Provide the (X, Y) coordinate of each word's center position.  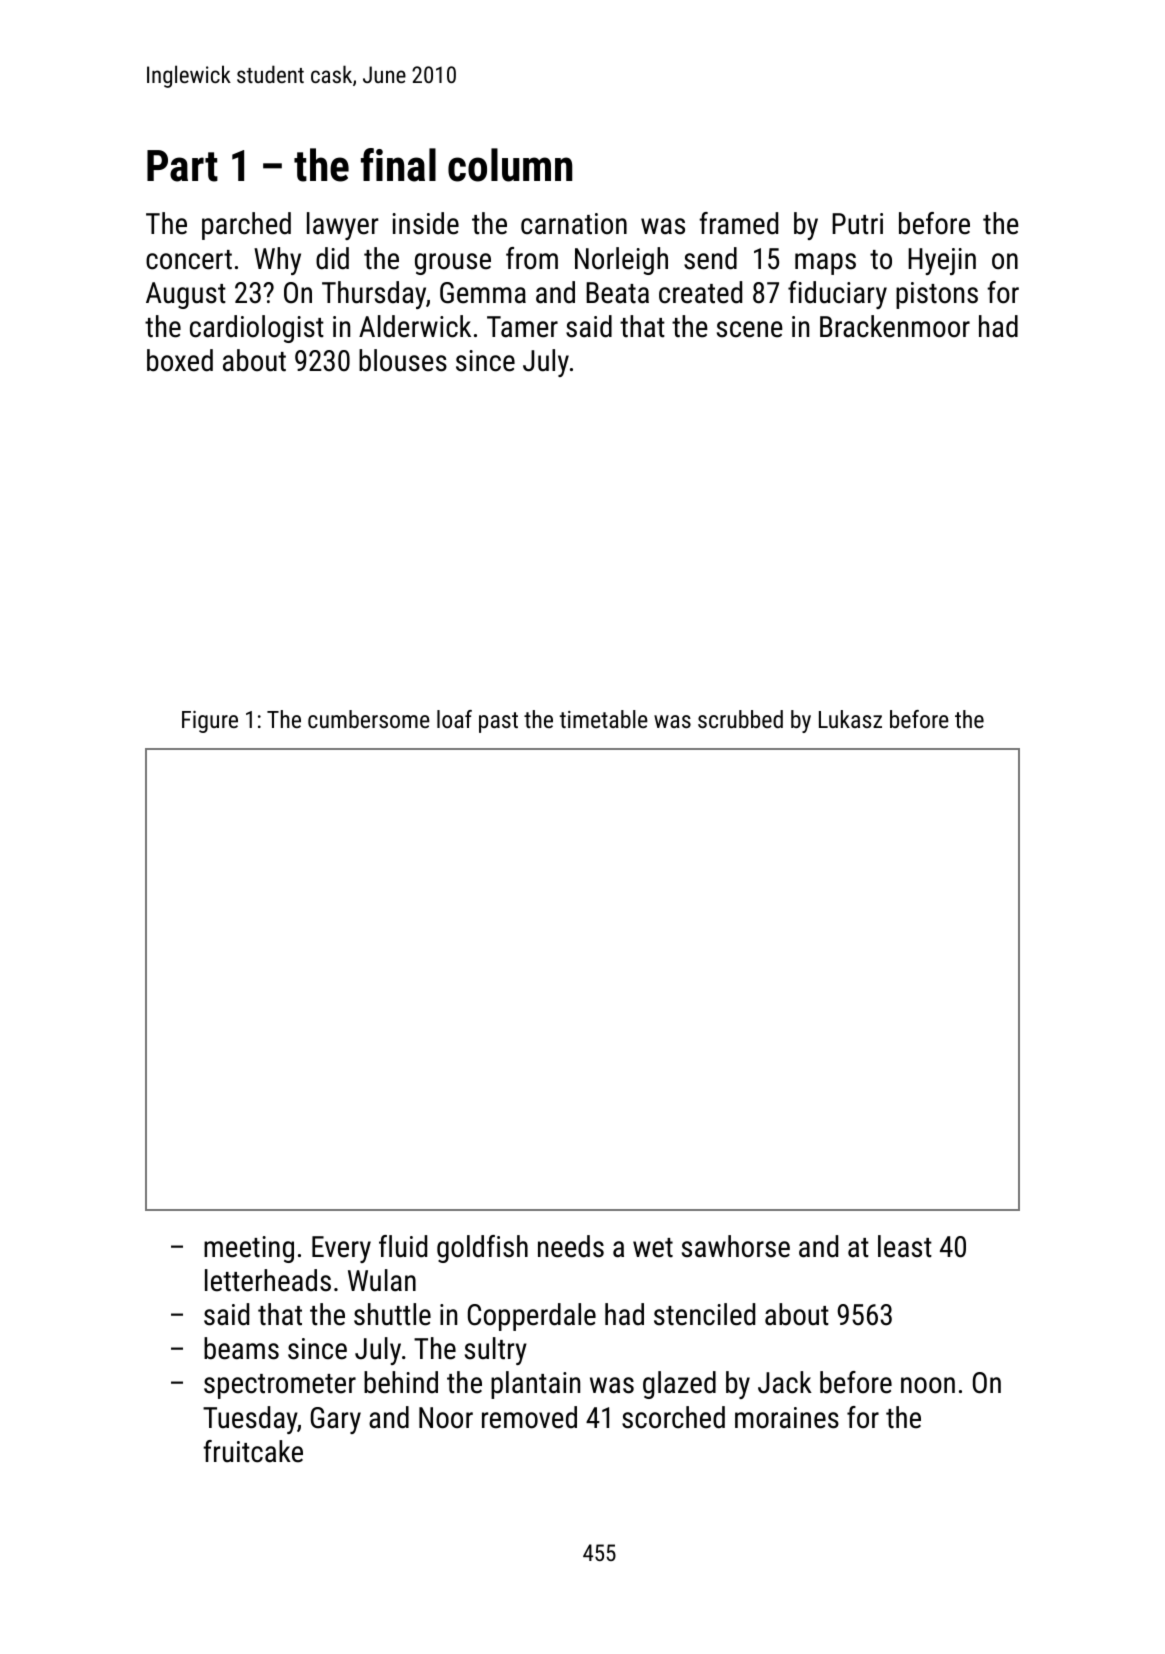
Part (182, 166)
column (510, 165)
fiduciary (837, 295)
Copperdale (532, 1317)
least (905, 1246)
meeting (249, 1249)
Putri (857, 224)
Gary (336, 1420)
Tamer (522, 327)
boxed (180, 360)
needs (571, 1246)
